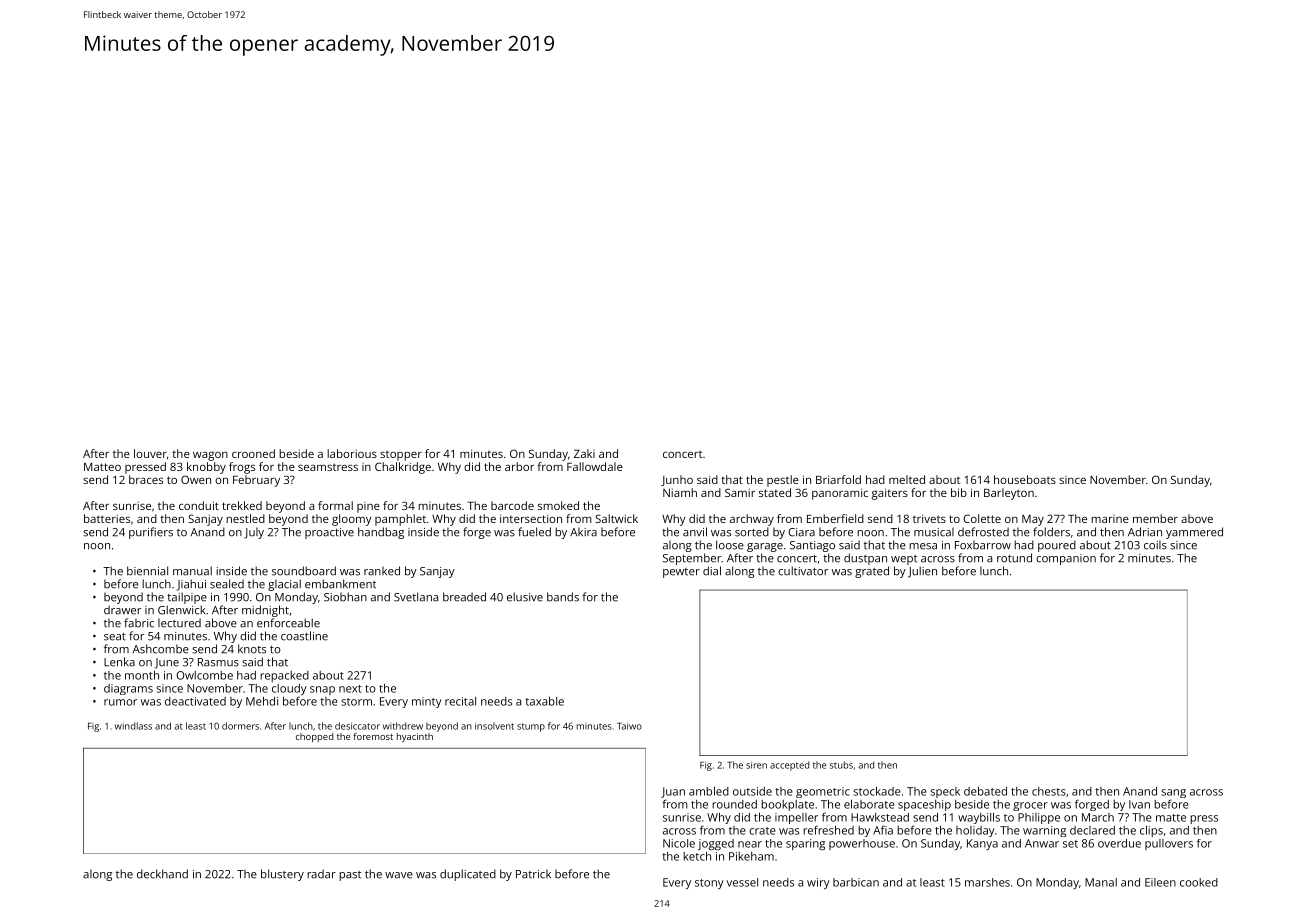 The height and width of the screenshot is (924, 1308). Describe the element at coordinates (740, 492) in the screenshot. I see `Samir` at that location.
